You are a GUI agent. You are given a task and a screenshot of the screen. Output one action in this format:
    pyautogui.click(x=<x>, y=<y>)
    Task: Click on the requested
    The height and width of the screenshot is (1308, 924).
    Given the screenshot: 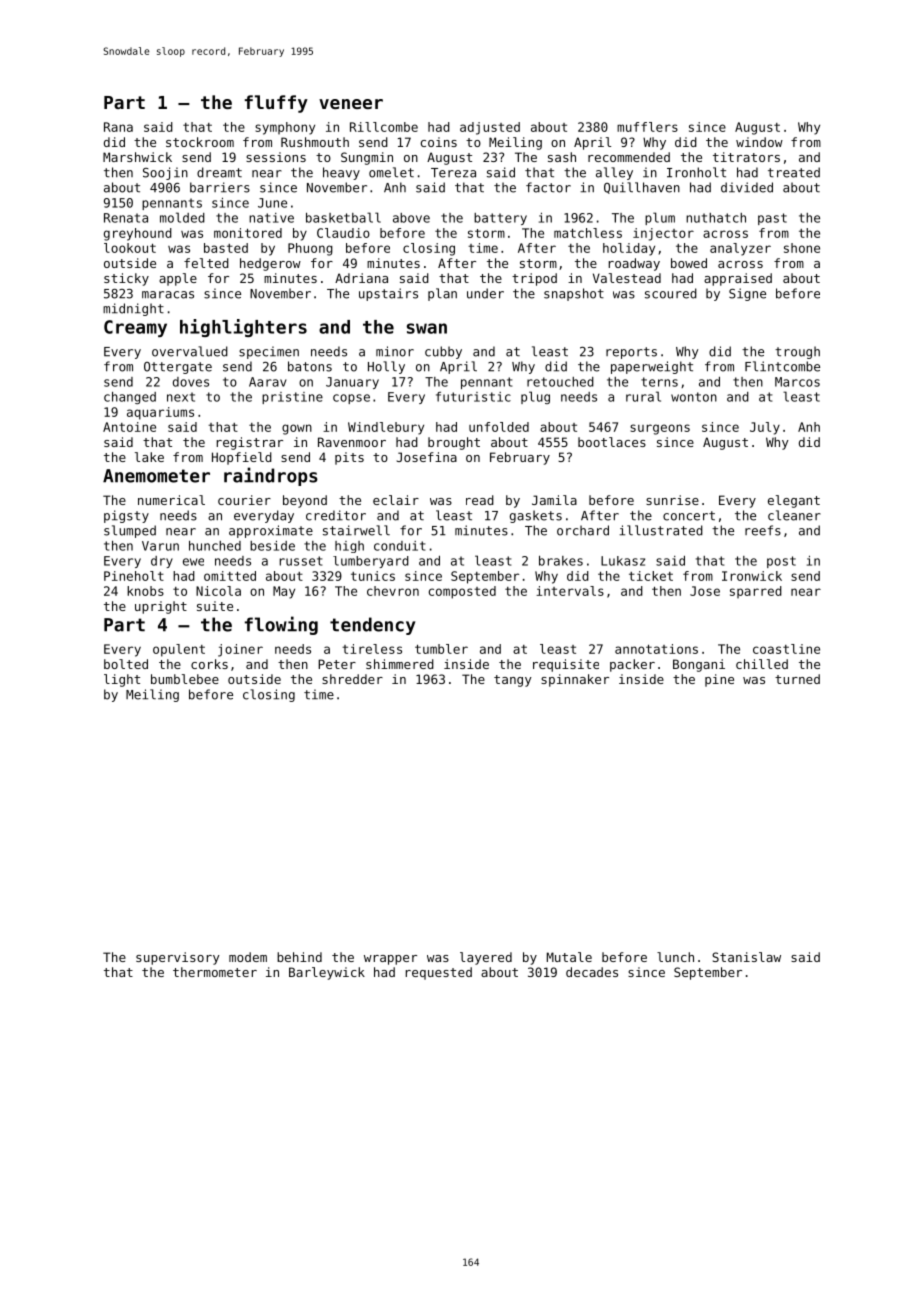 What is the action you would take?
    pyautogui.click(x=439, y=973)
